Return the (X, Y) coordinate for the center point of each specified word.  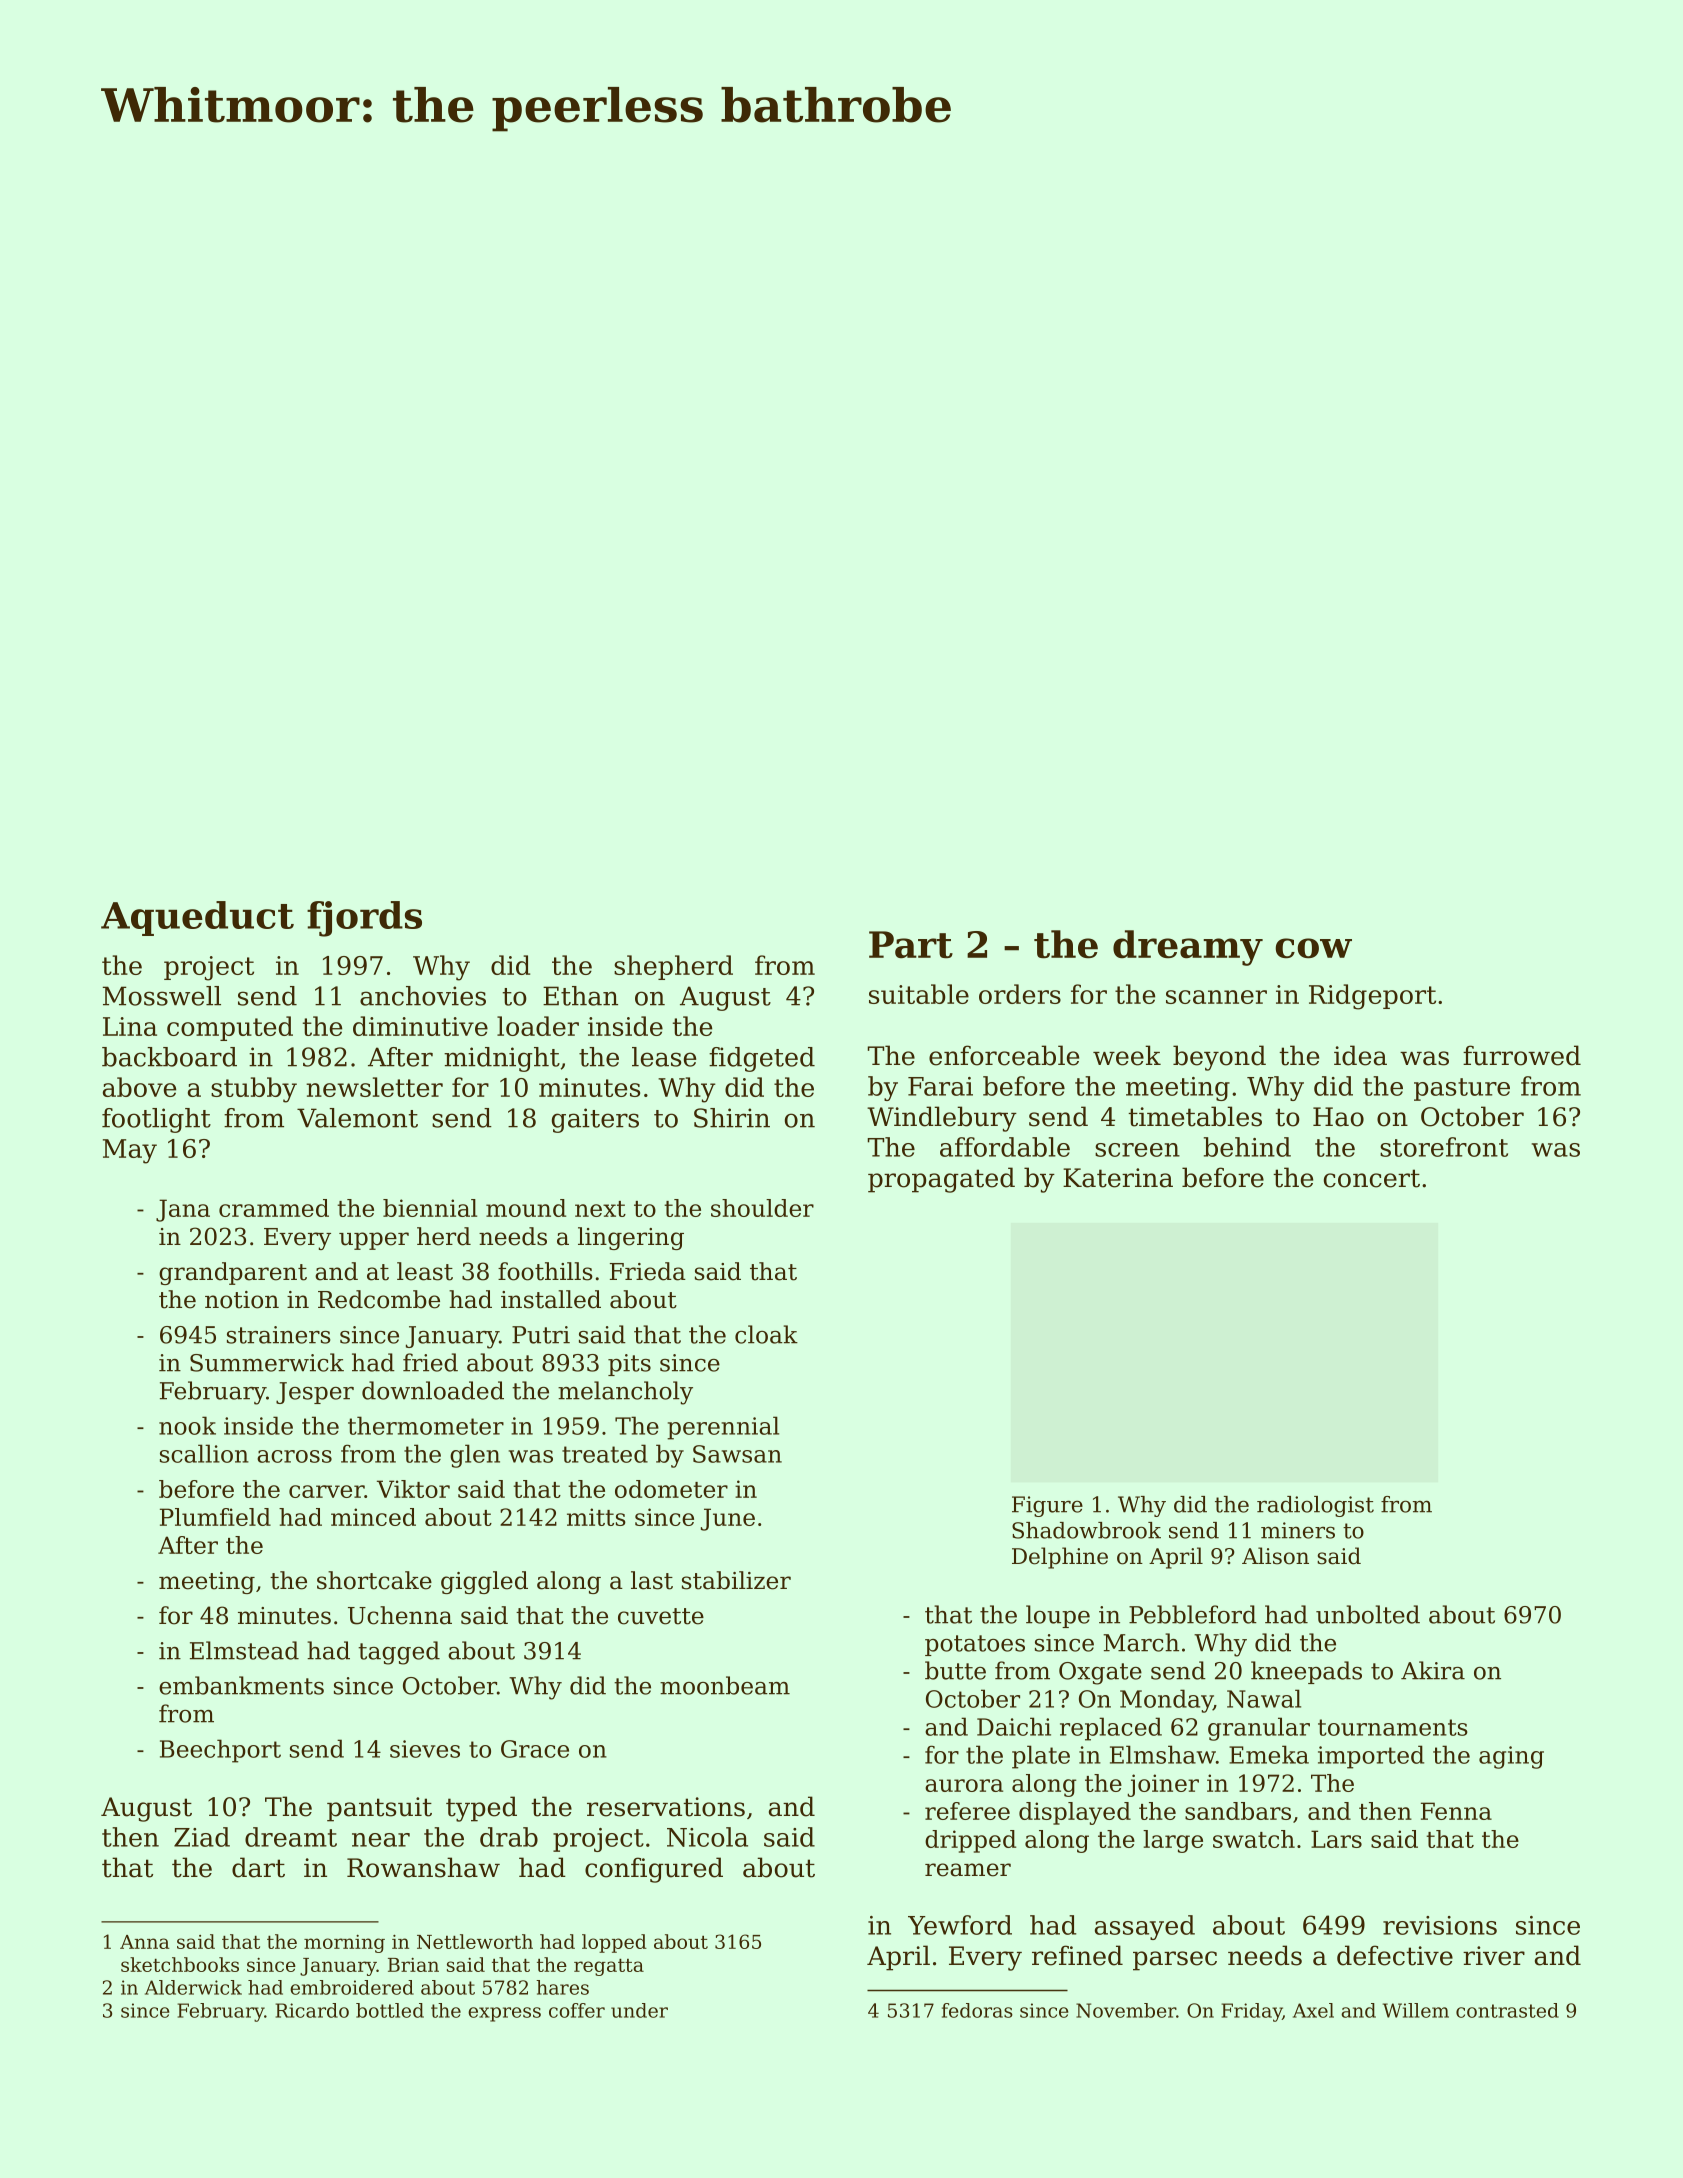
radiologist (1315, 1506)
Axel (1313, 2010)
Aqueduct (197, 918)
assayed (1145, 1927)
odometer (671, 1489)
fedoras (977, 2010)
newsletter (374, 1087)
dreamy (1188, 948)
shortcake (374, 1580)
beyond (1219, 1058)
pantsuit (379, 1809)
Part (911, 945)
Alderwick (193, 1987)
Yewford (960, 1925)
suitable (919, 994)
